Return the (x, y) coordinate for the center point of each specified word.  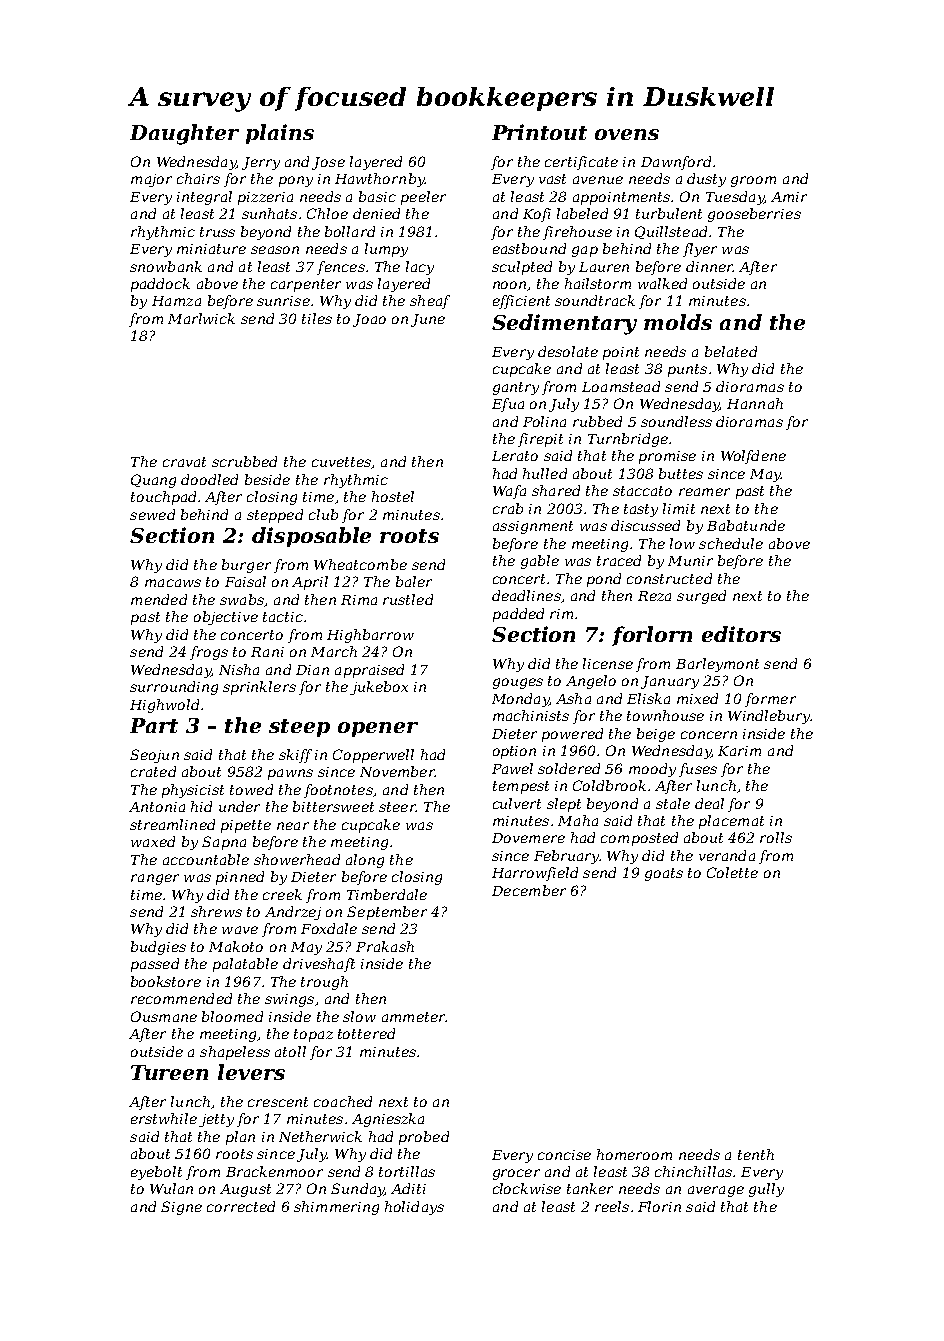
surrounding (174, 688)
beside (267, 479)
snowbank (166, 266)
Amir (789, 197)
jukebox (379, 688)
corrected (241, 1206)
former (770, 700)
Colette (732, 872)
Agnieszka (388, 1120)
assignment (533, 527)
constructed (669, 578)
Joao (369, 320)
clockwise (527, 1188)
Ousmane (164, 1016)
